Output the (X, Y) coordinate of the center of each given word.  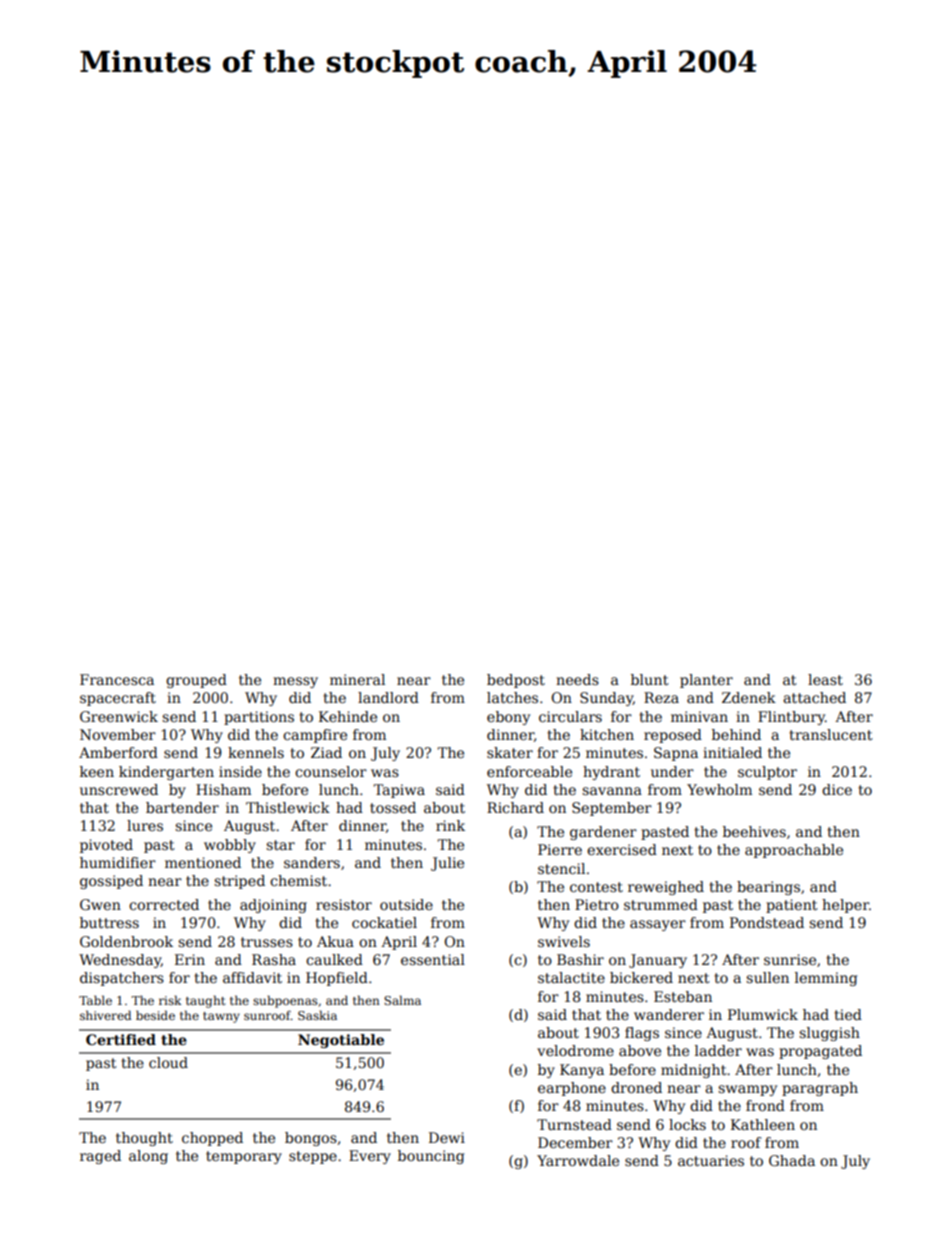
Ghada (792, 1160)
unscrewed (119, 789)
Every (370, 1157)
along (148, 1157)
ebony (508, 718)
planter (706, 681)
